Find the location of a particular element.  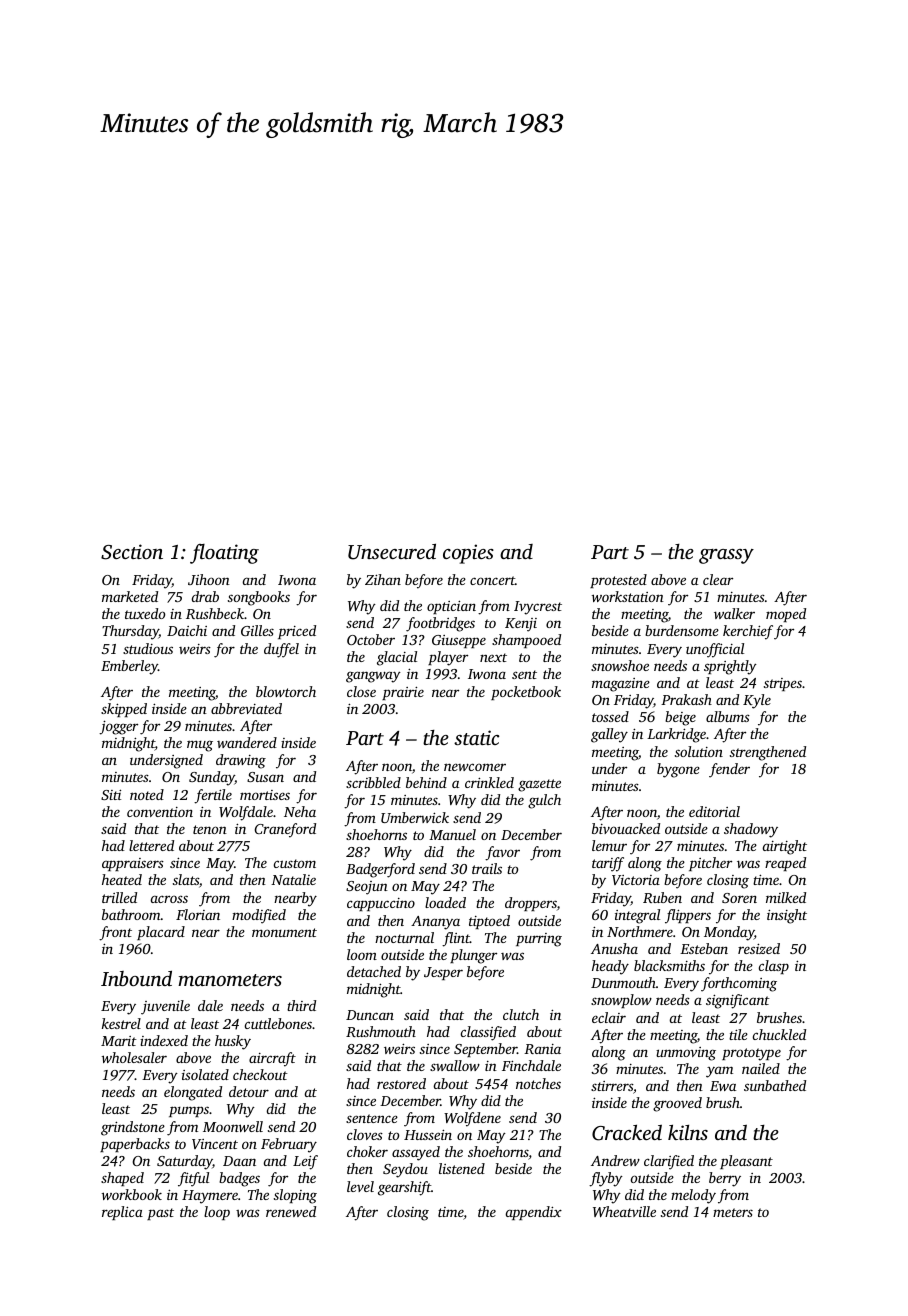

Daichi is located at coordinates (187, 630).
